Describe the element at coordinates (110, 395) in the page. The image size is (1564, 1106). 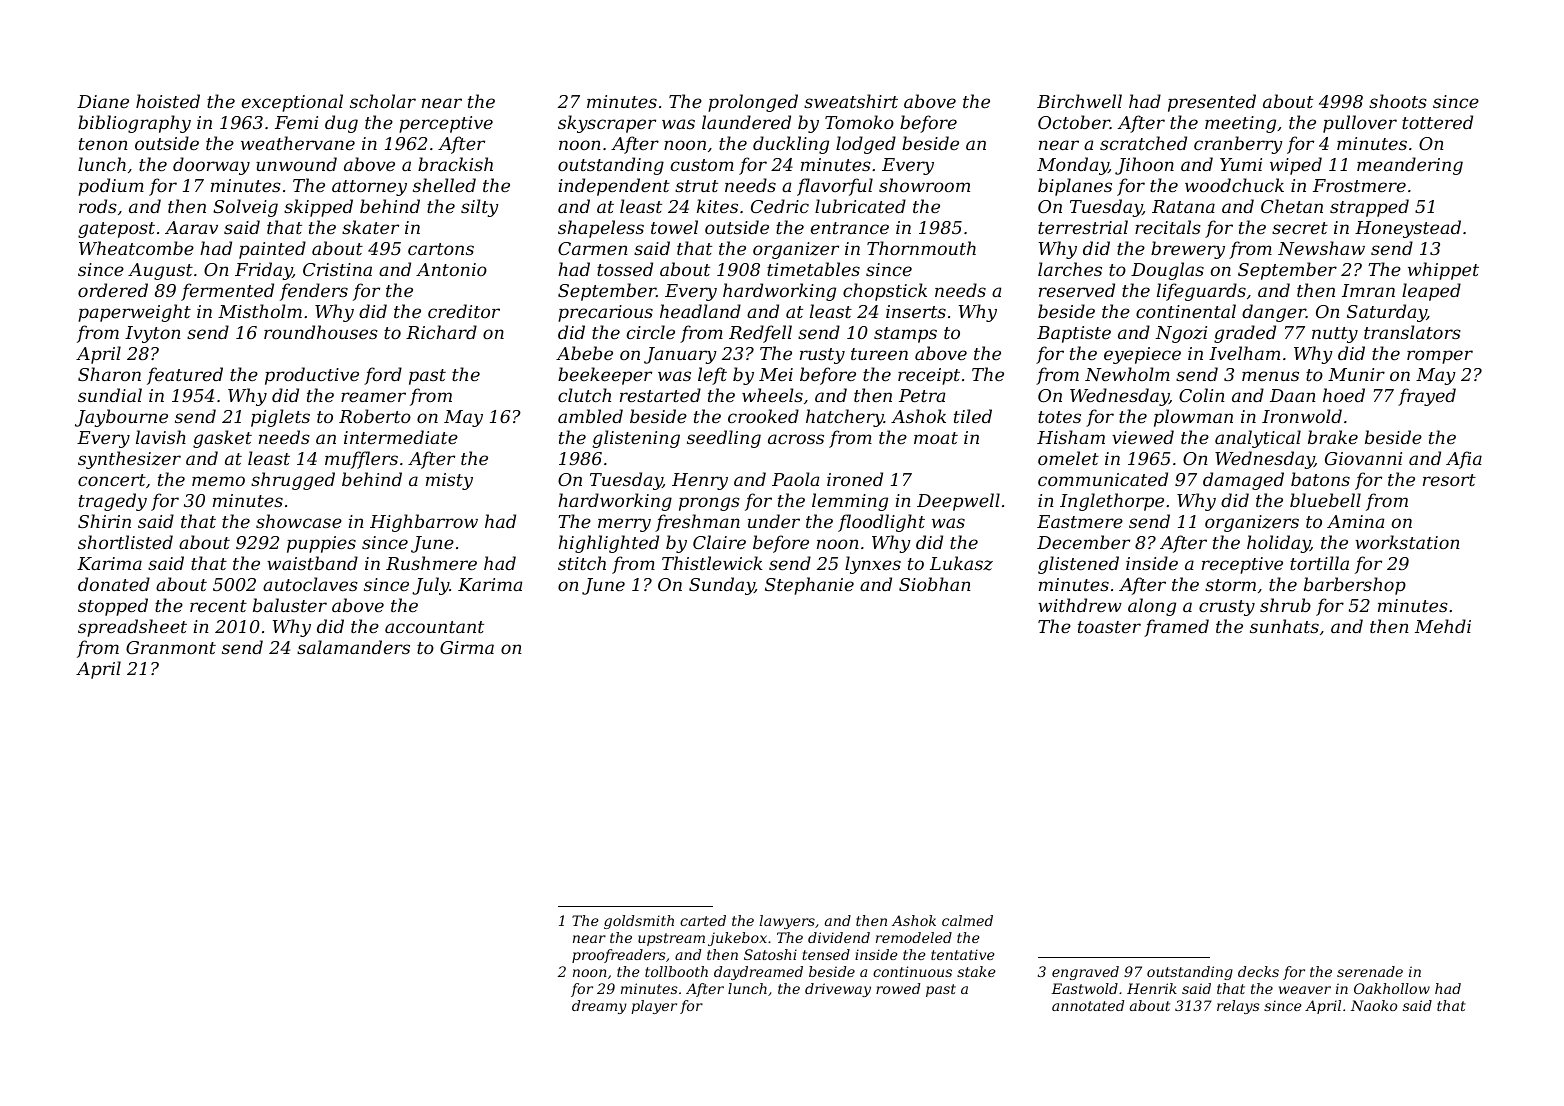
I see `sundial` at that location.
